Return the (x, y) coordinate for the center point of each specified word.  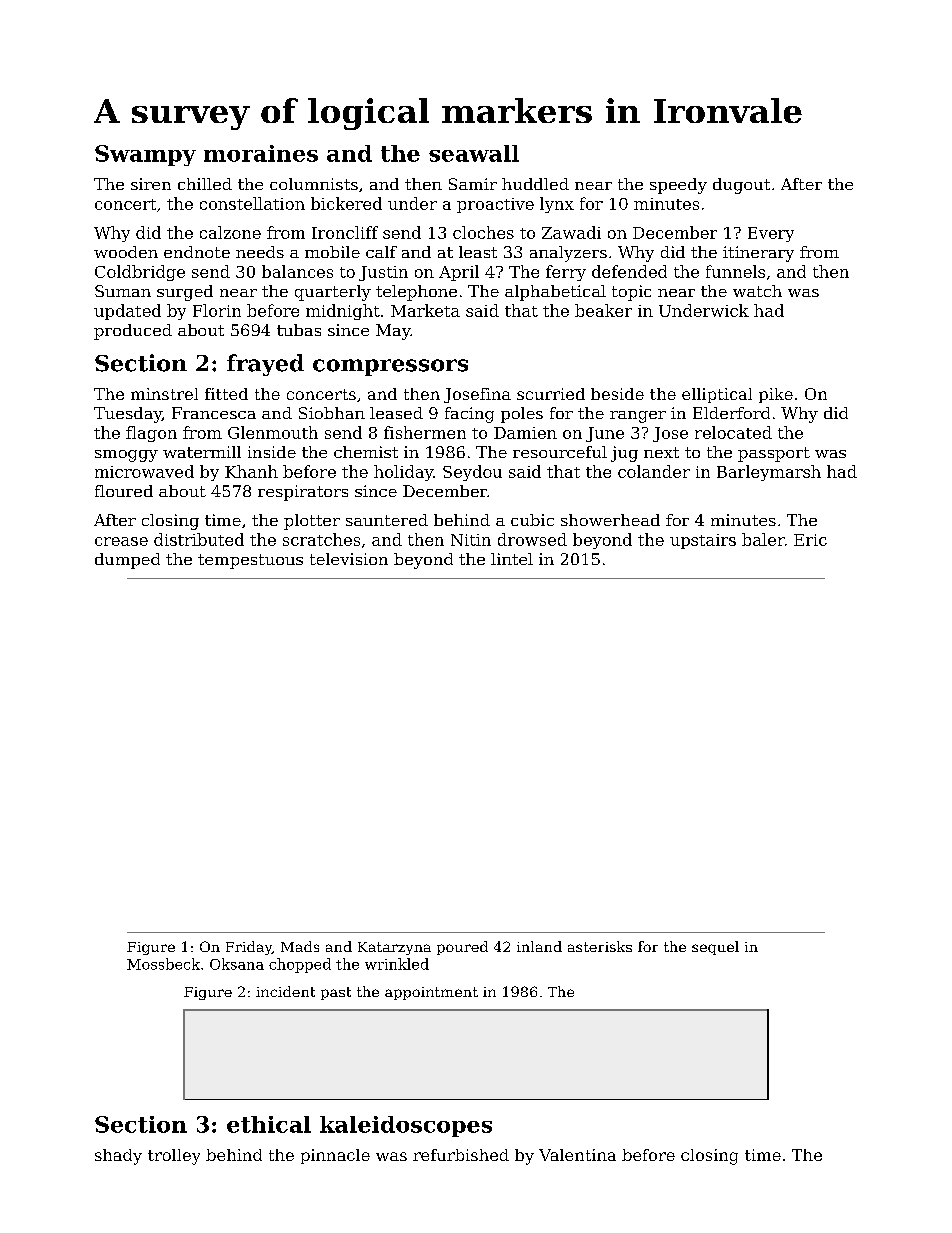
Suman (123, 291)
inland (539, 946)
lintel (512, 559)
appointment (431, 993)
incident (285, 991)
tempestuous (250, 561)
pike (776, 395)
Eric (810, 540)
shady (118, 1157)
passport (774, 454)
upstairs (703, 541)
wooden (126, 252)
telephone (416, 293)
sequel (715, 948)
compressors (390, 367)
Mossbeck (163, 964)
